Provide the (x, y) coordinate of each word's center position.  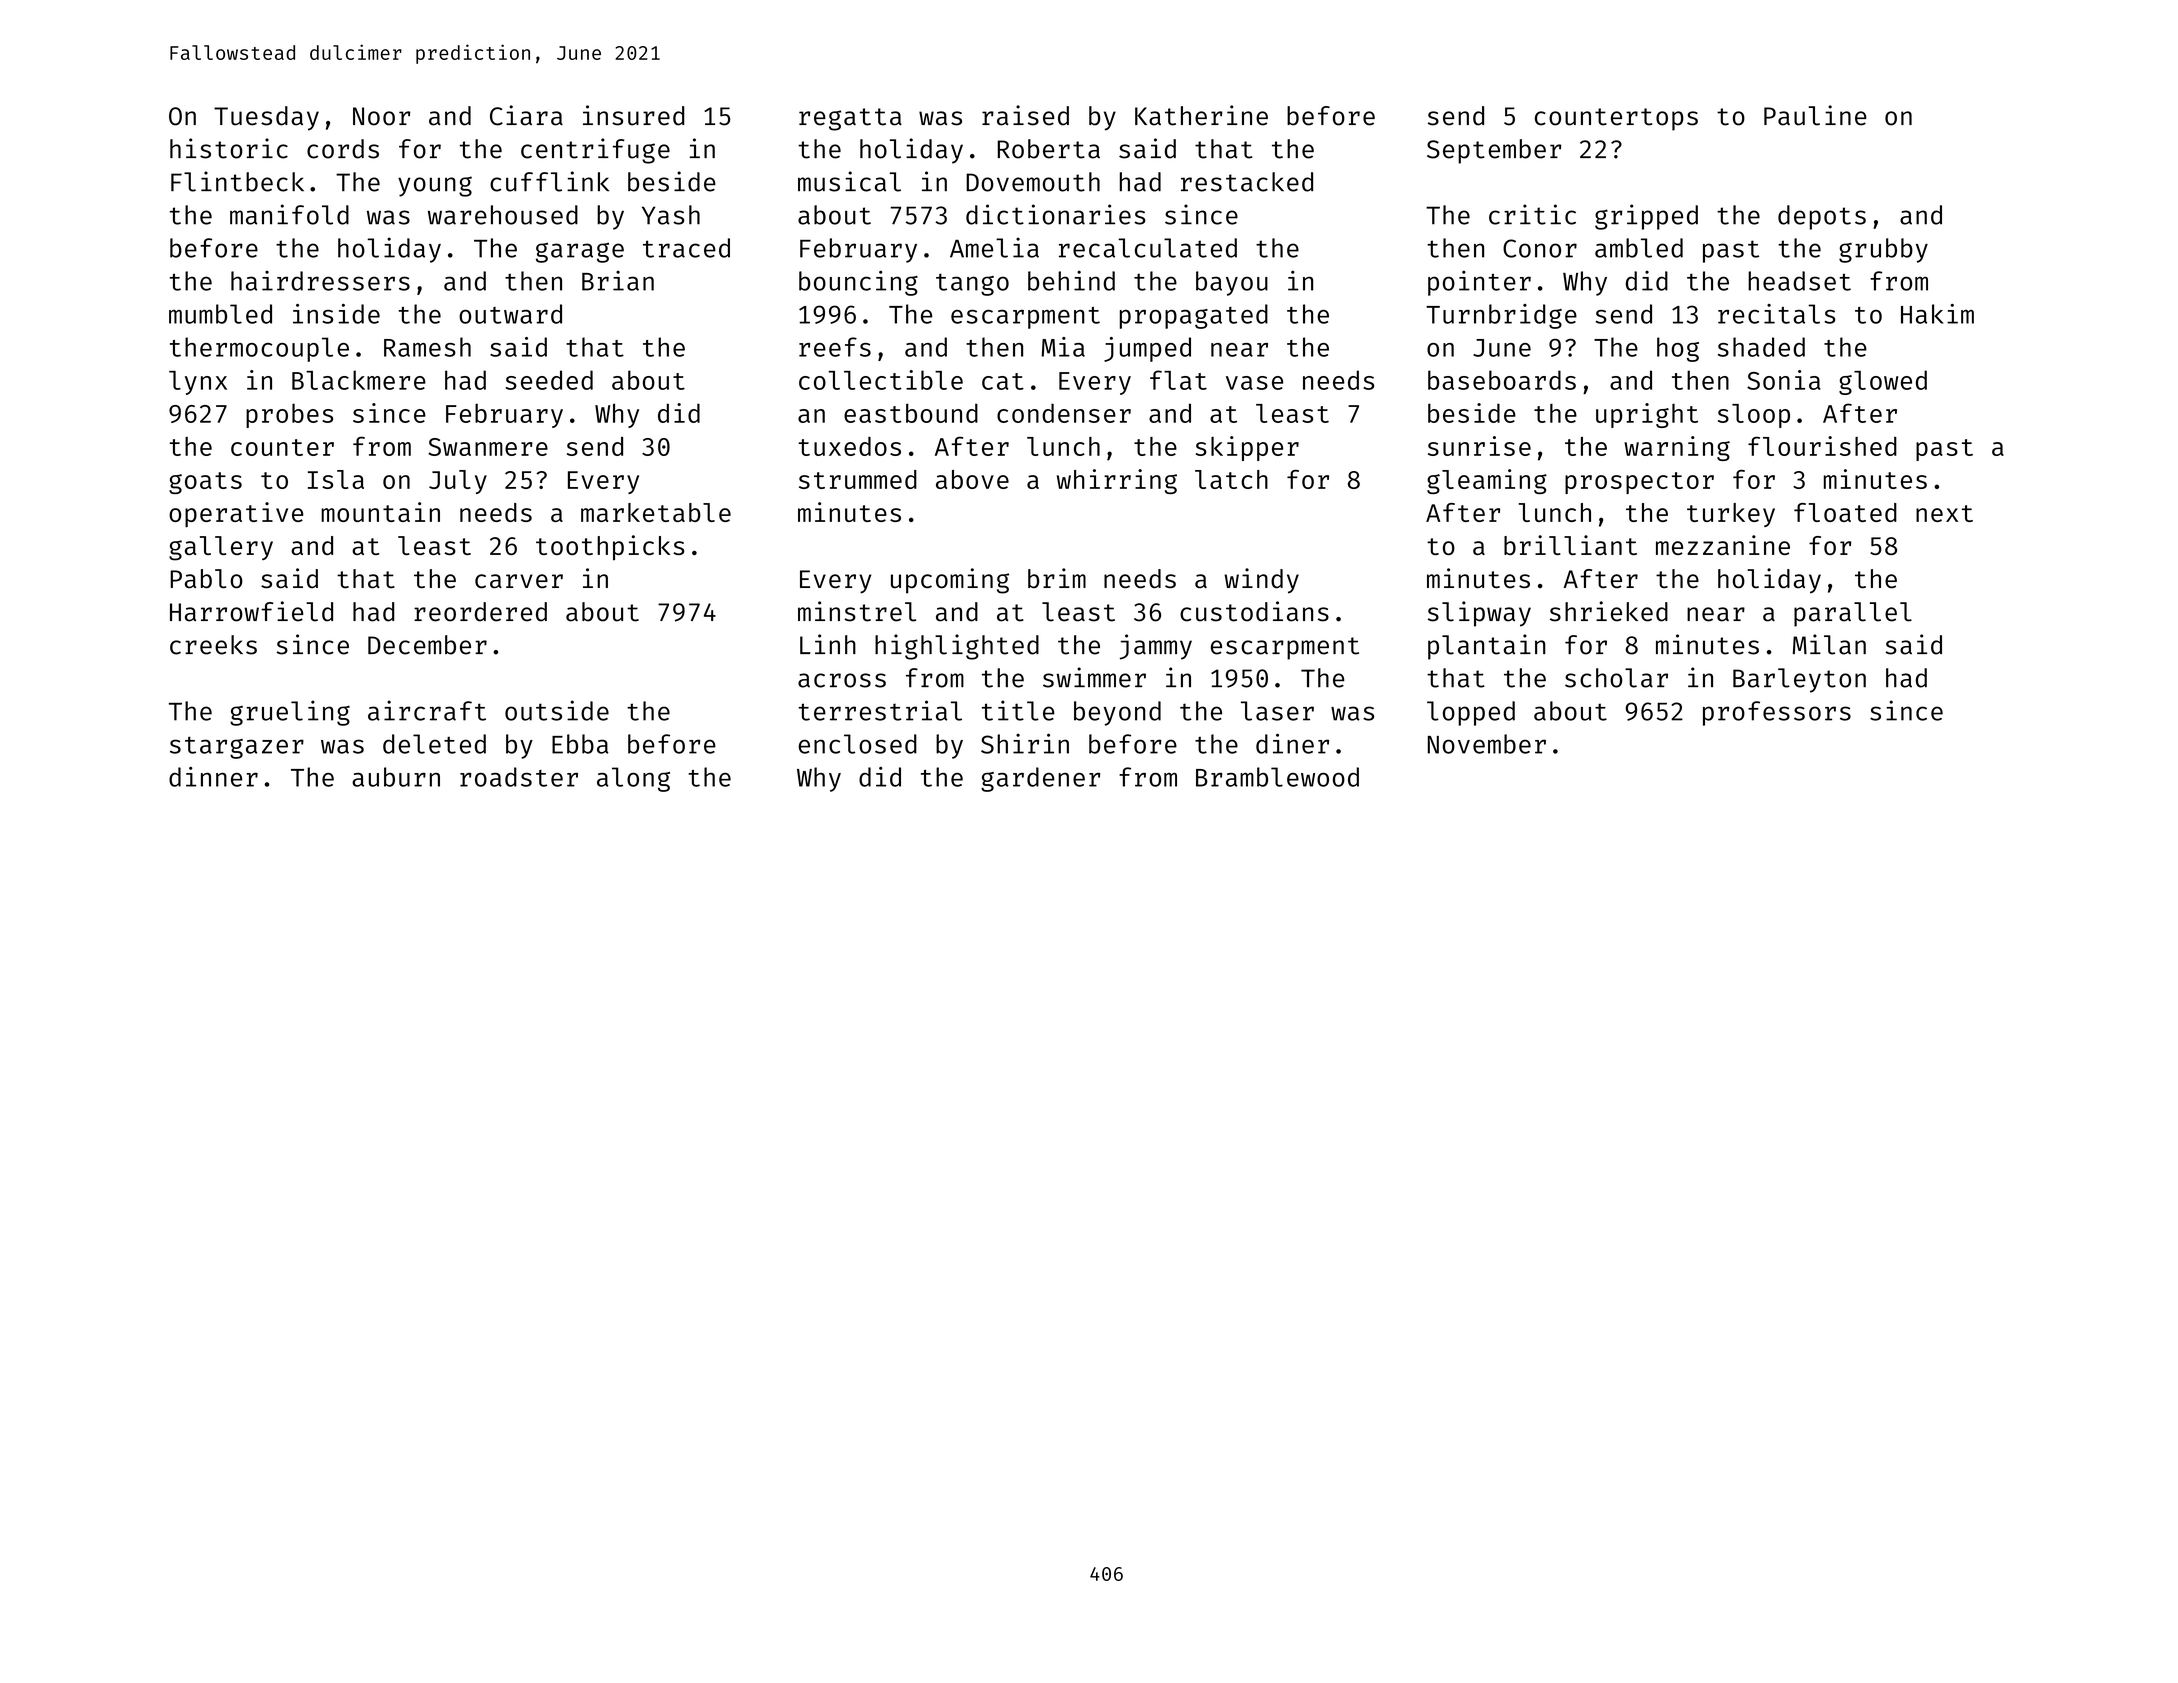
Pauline (1815, 115)
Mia (1063, 347)
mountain (380, 512)
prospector (1639, 483)
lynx (198, 383)
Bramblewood (1277, 777)
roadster (519, 777)
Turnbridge (1501, 316)
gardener (1040, 779)
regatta (850, 119)
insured (633, 115)
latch (1231, 479)
